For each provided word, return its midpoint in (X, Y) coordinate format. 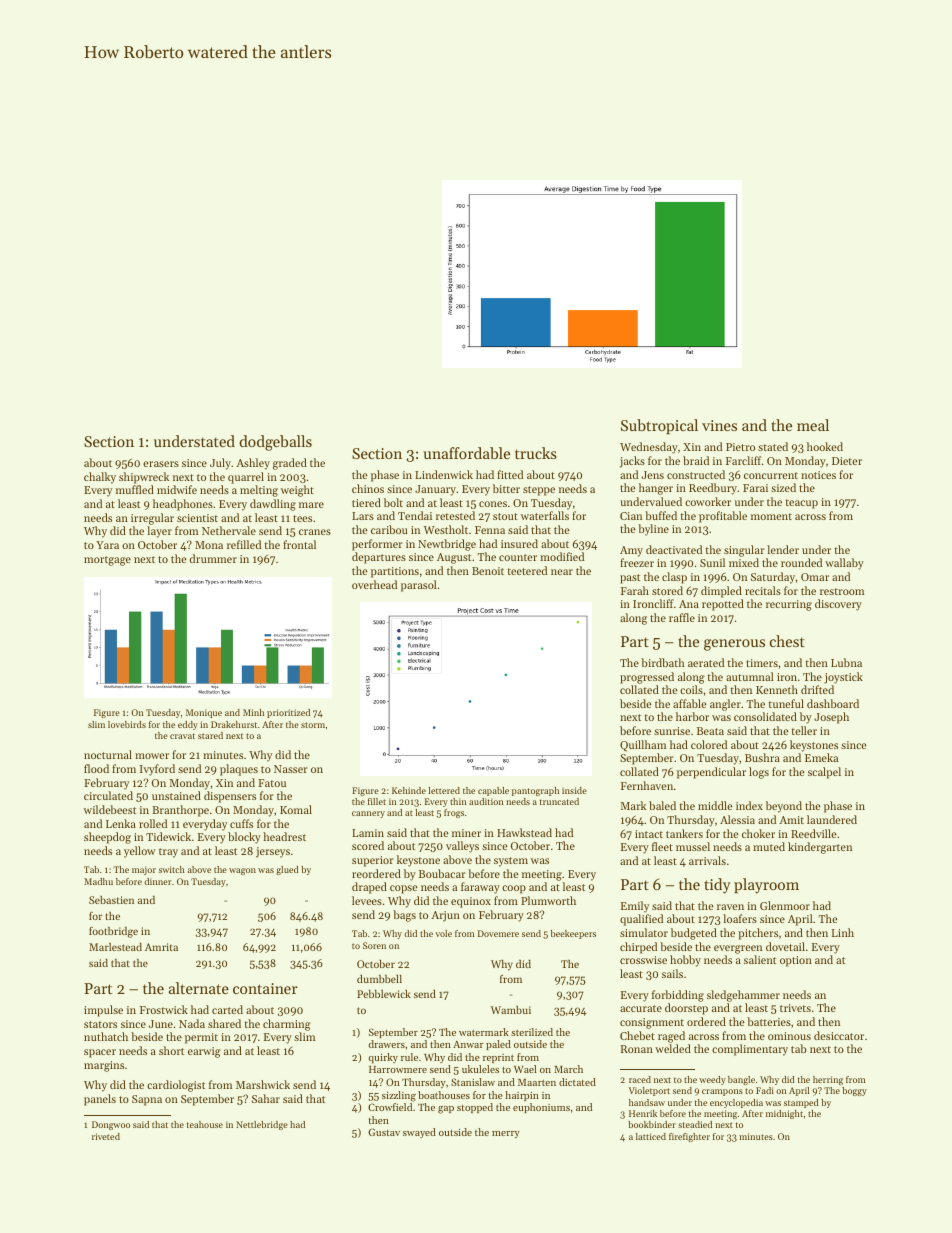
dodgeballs (275, 443)
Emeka (821, 757)
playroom (766, 886)
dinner (157, 881)
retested (455, 515)
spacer (100, 1053)
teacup (801, 504)
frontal (299, 544)
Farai (755, 488)
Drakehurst (234, 724)
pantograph (535, 791)
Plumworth (548, 900)
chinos (368, 488)
